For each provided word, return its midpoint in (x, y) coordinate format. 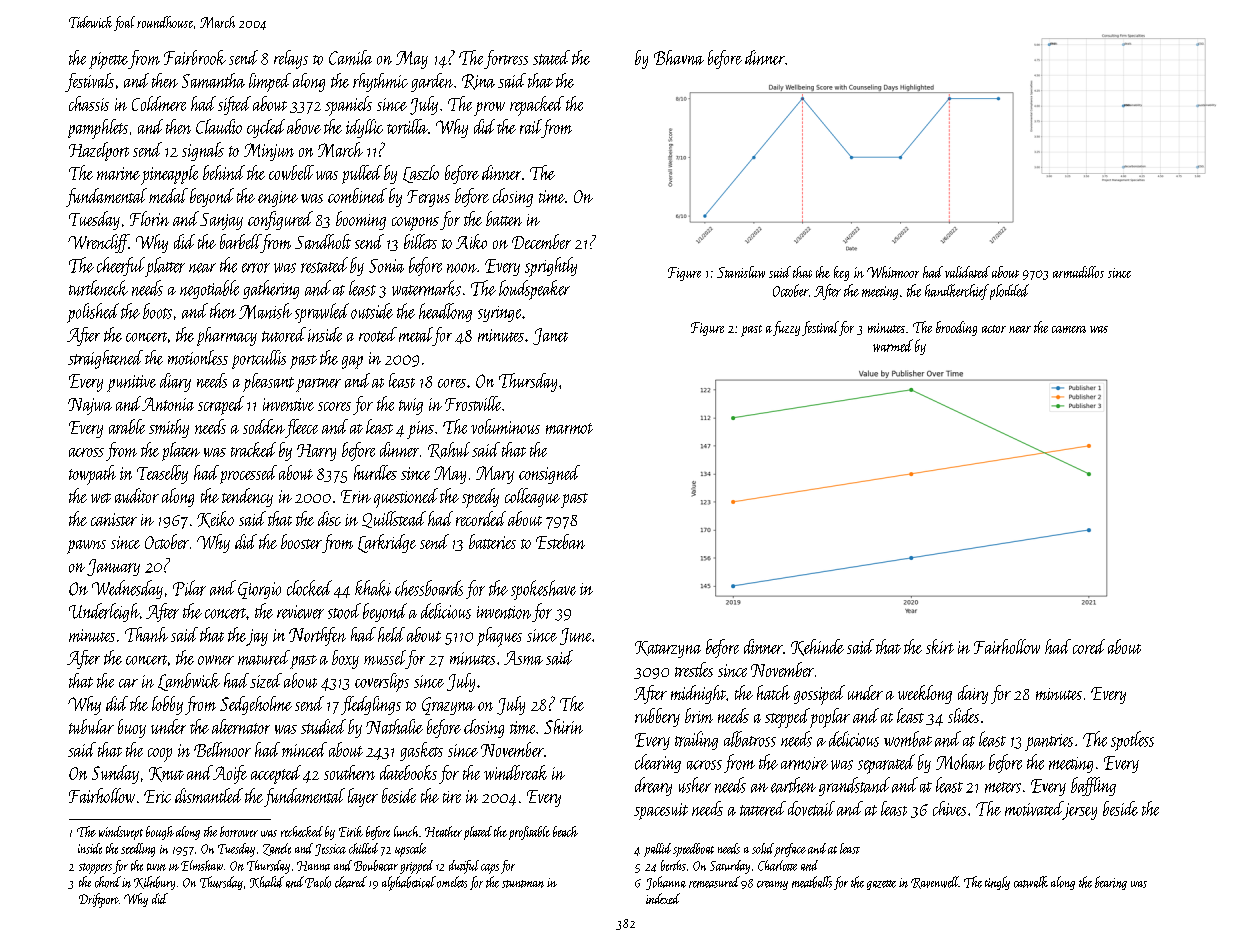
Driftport (99, 900)
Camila (350, 57)
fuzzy (786, 328)
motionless (198, 357)
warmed (893, 345)
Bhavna (679, 57)
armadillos (1078, 272)
